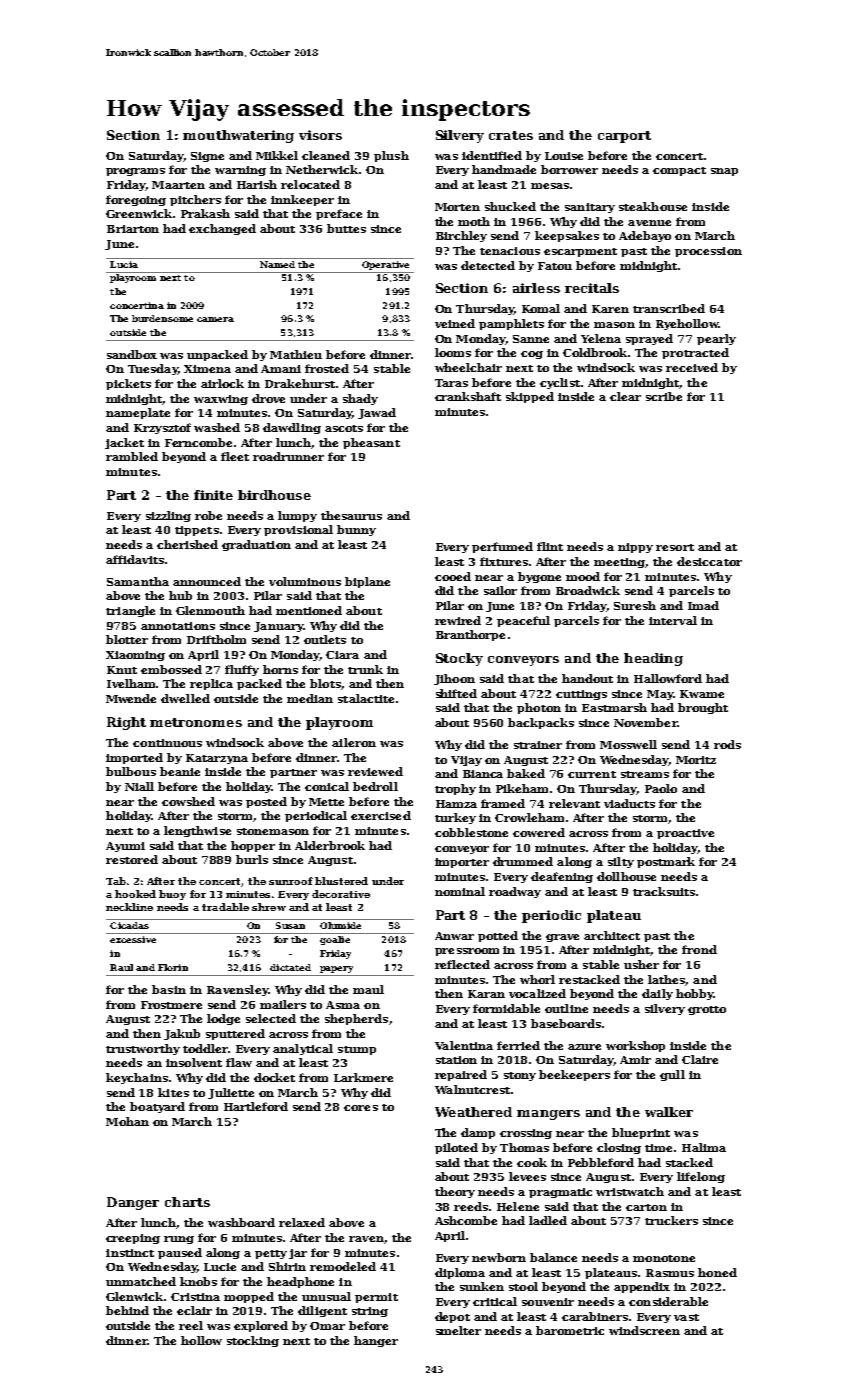  What do you see at coordinates (261, 1326) in the screenshot?
I see `explored` at bounding box center [261, 1326].
